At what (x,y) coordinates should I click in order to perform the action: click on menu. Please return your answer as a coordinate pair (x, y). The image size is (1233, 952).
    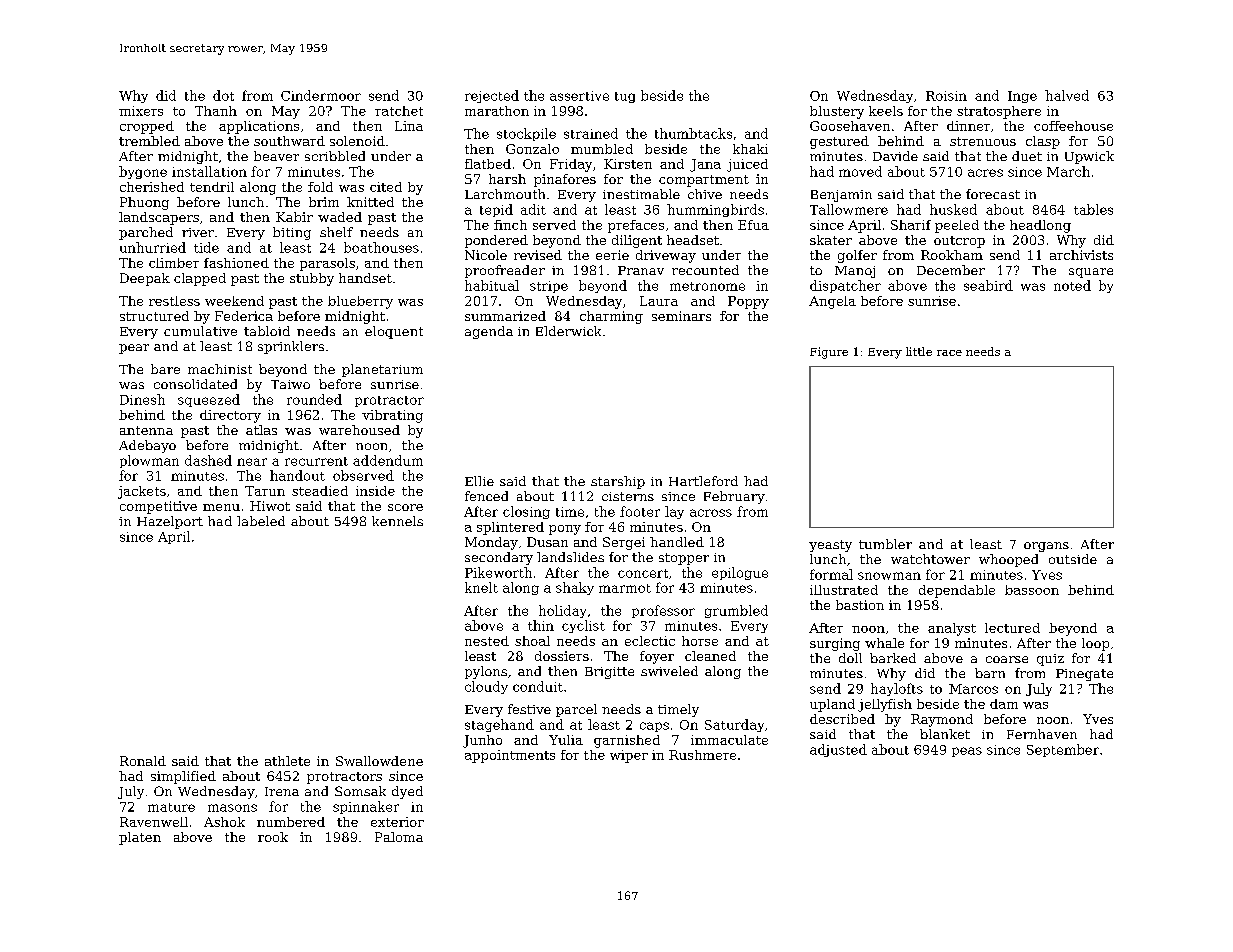
    Looking at the image, I should click on (221, 507).
